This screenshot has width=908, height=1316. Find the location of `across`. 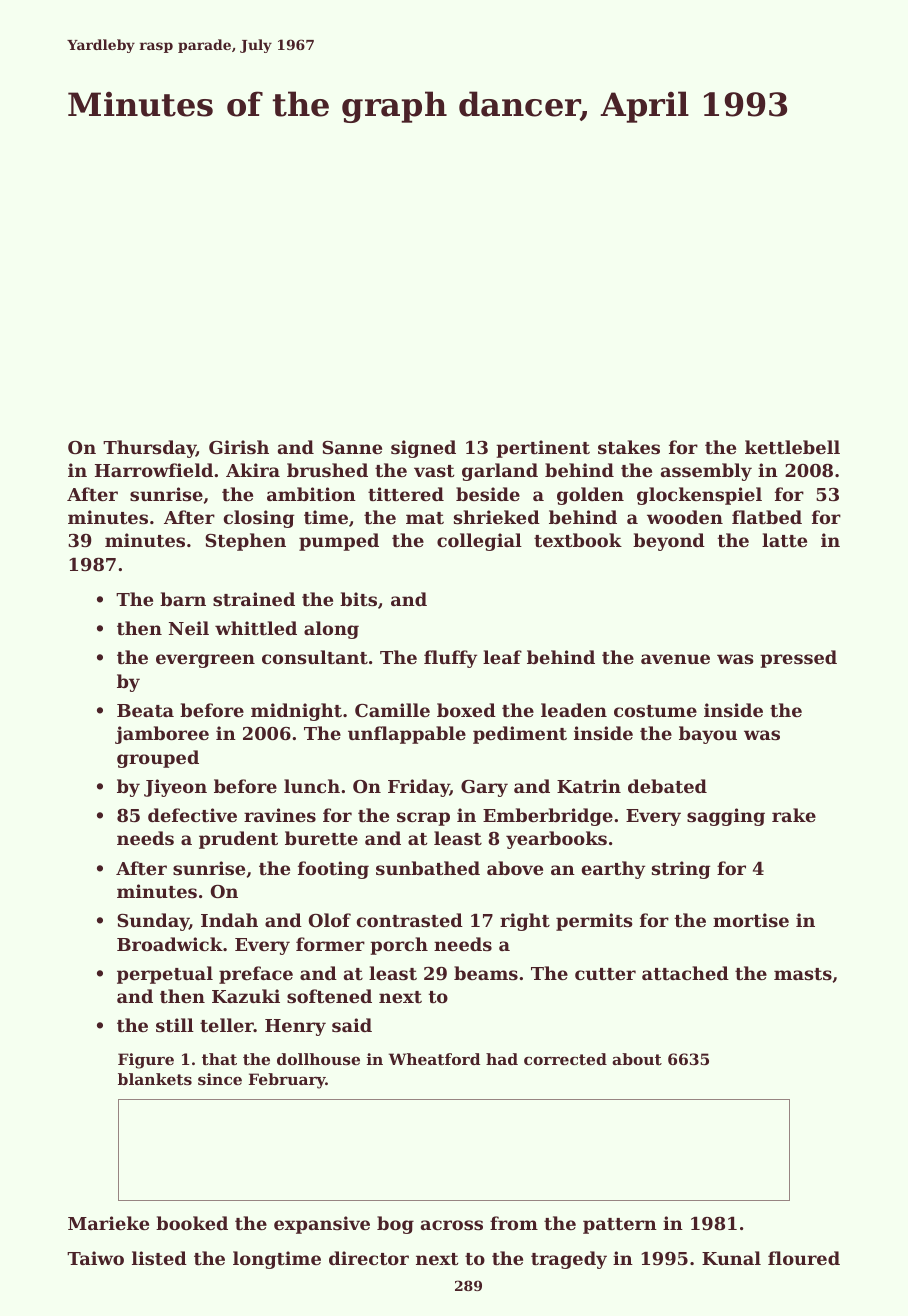

across is located at coordinates (452, 1225).
